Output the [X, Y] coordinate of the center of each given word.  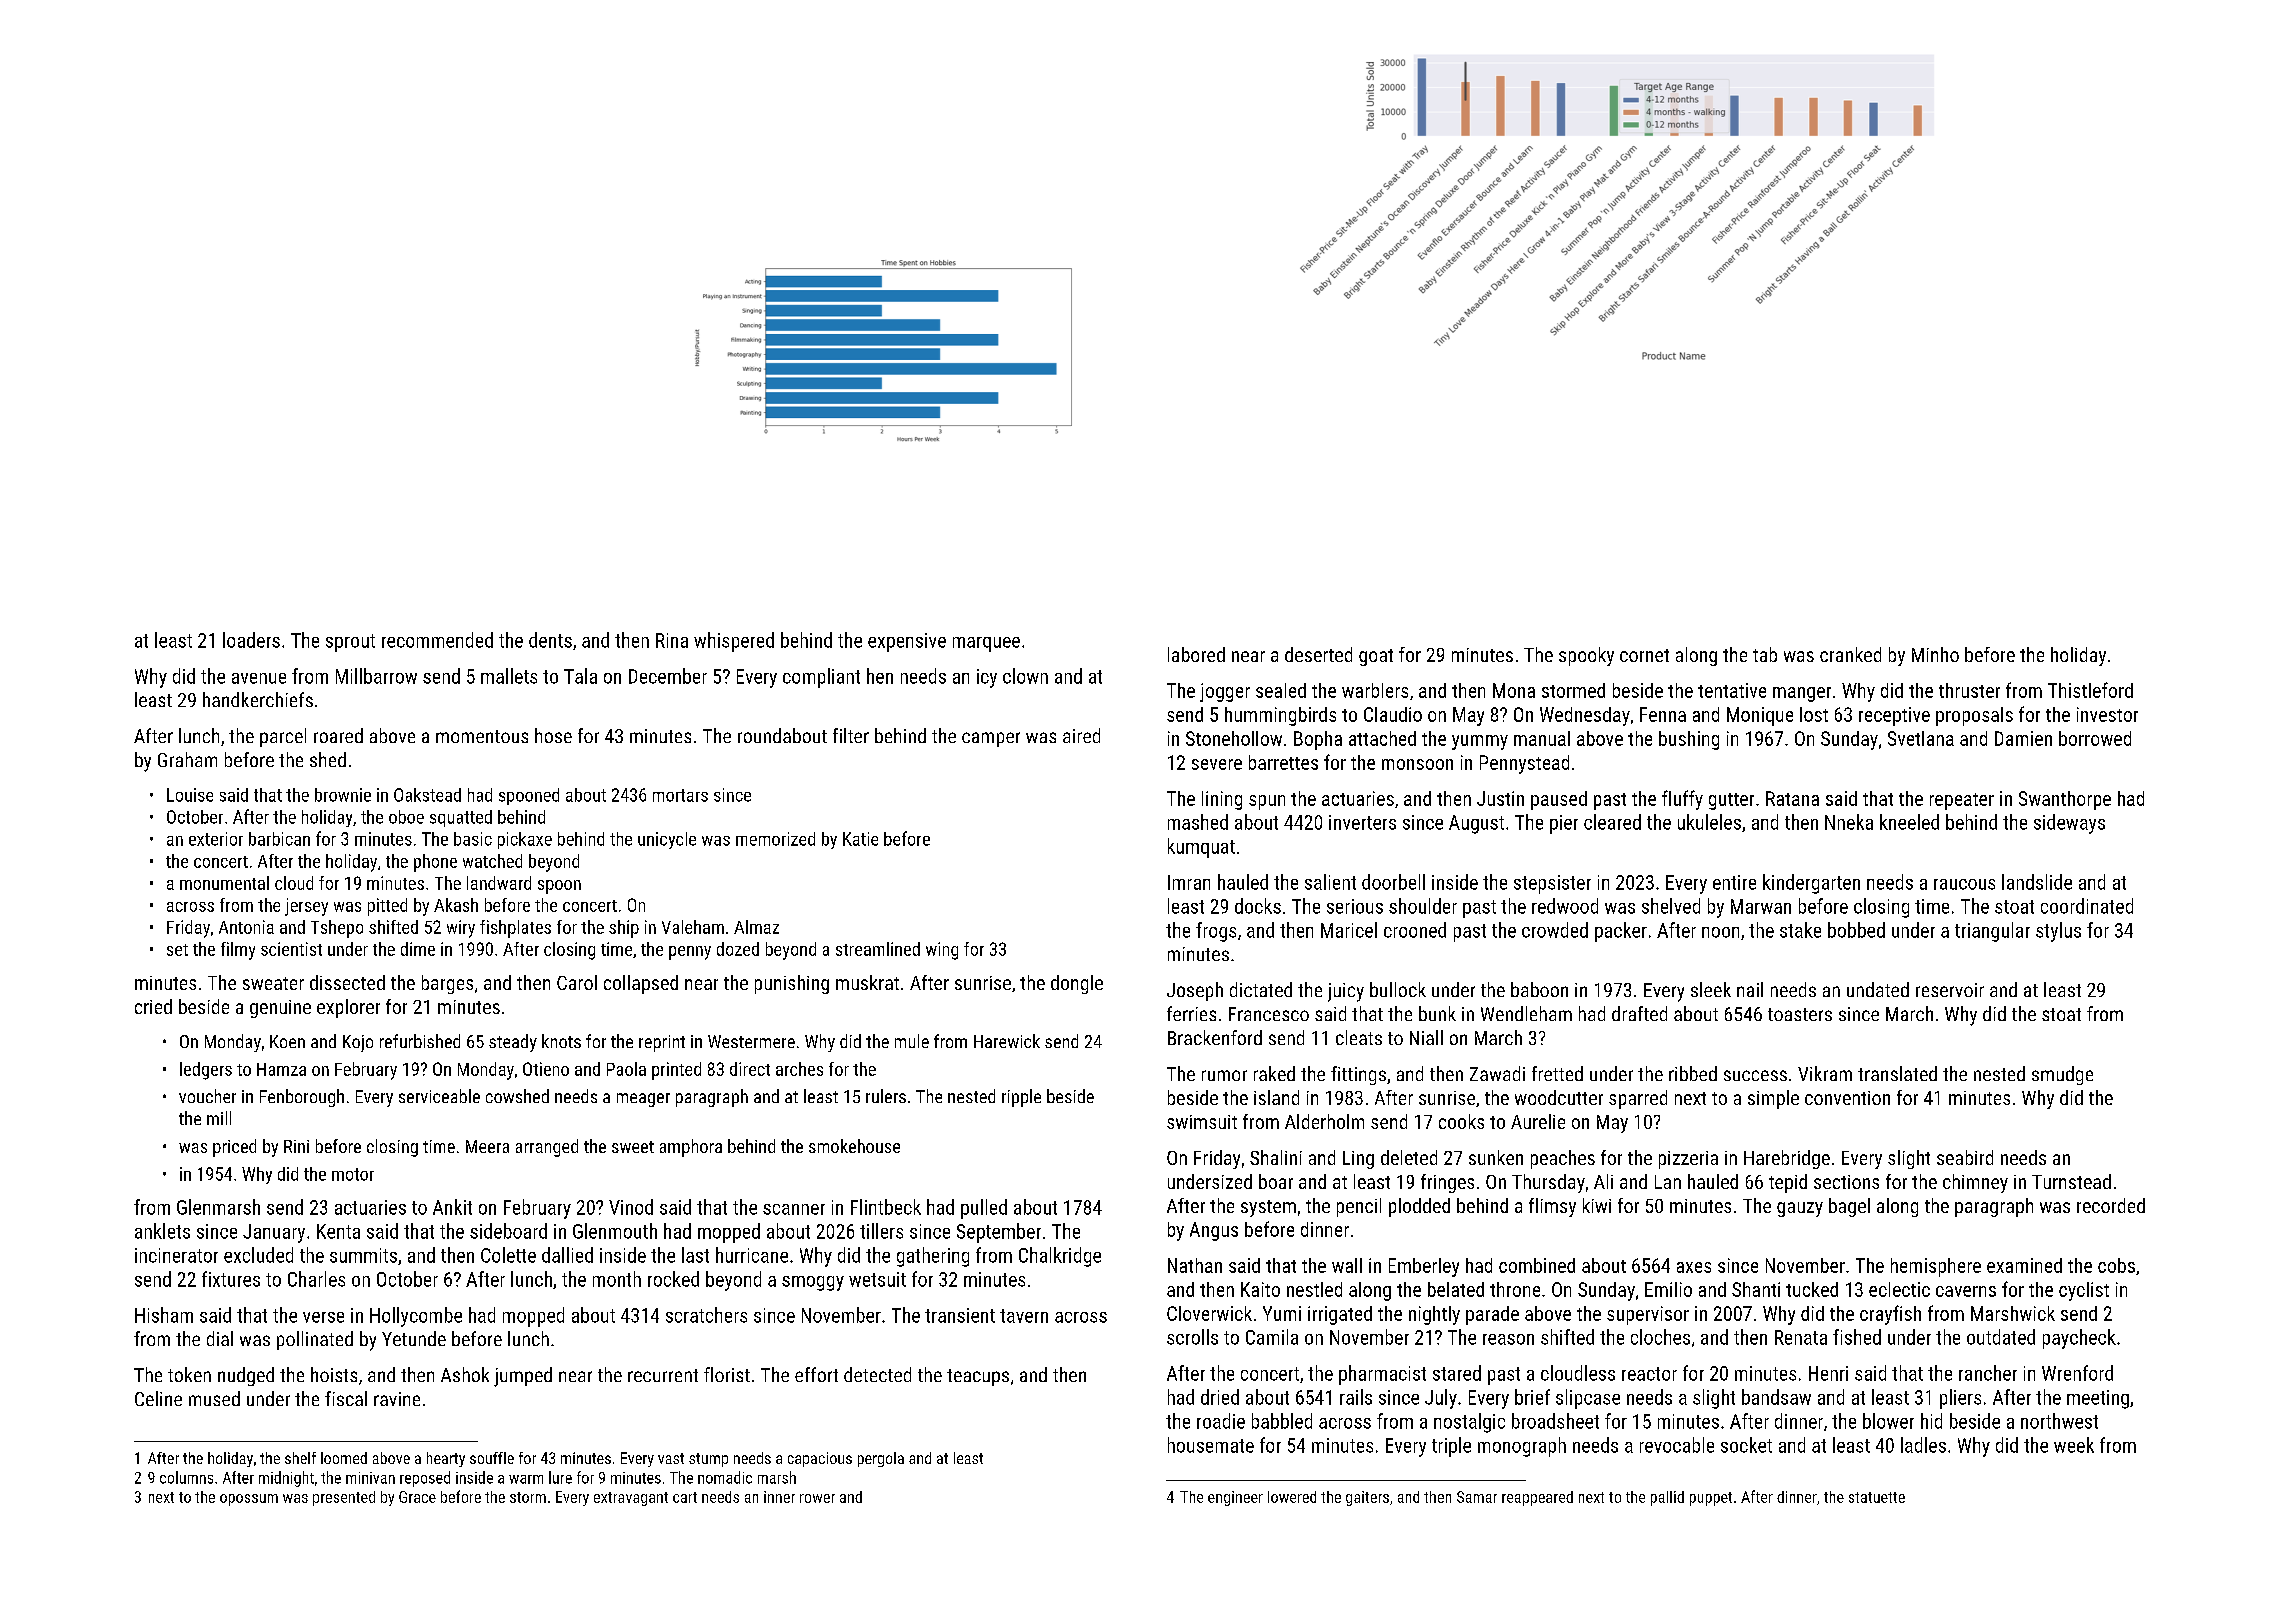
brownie [343, 795]
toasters [1800, 1014]
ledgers [206, 1071]
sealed [1281, 690]
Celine [158, 1398]
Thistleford [2090, 690]
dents [550, 640]
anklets [162, 1231]
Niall [1426, 1037]
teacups [978, 1377]
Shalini [1276, 1157]
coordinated [2087, 906]
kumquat [1201, 848]
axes [1694, 1267]
